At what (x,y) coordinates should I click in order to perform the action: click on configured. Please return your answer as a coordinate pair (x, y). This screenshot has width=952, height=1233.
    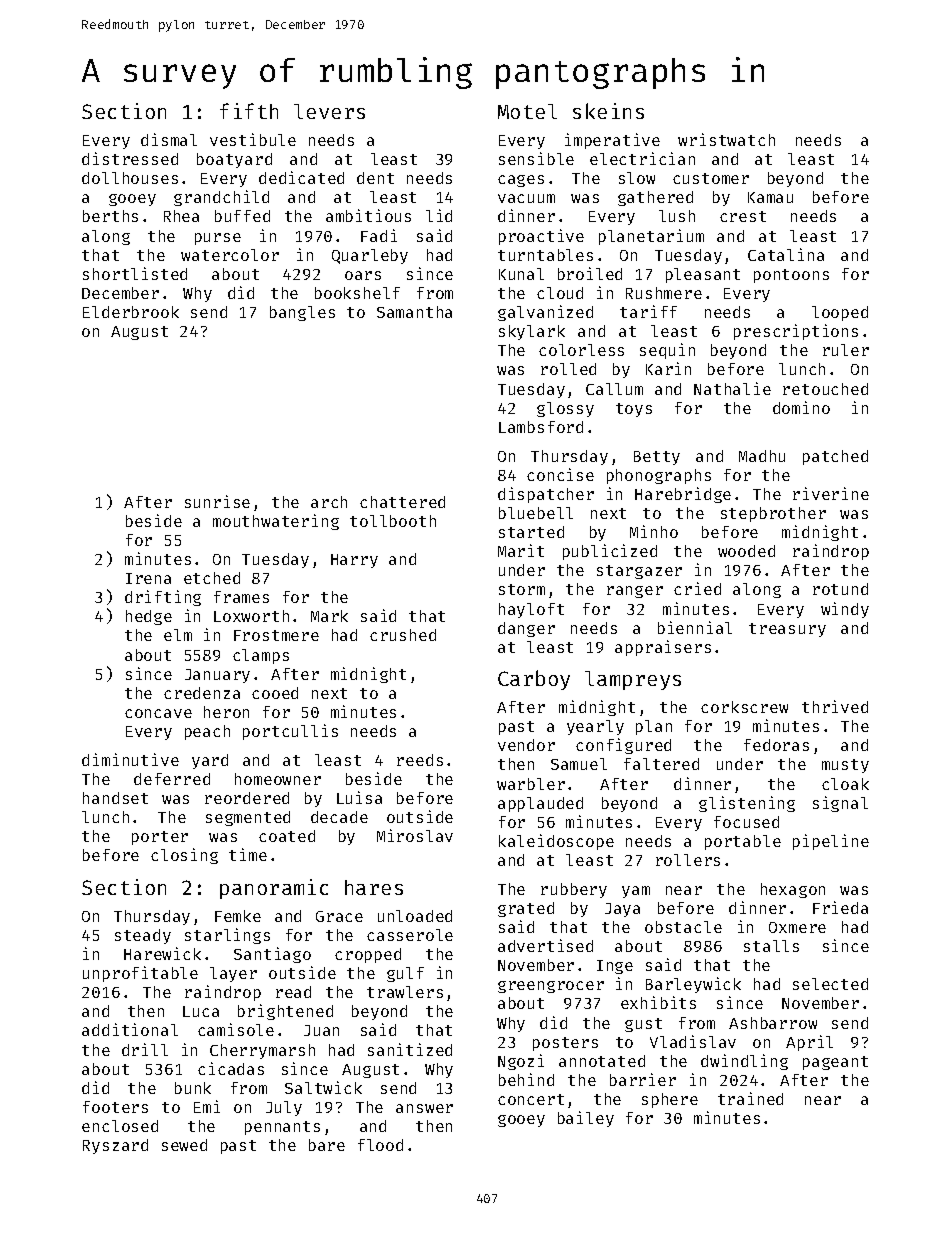
    Looking at the image, I should click on (623, 746).
